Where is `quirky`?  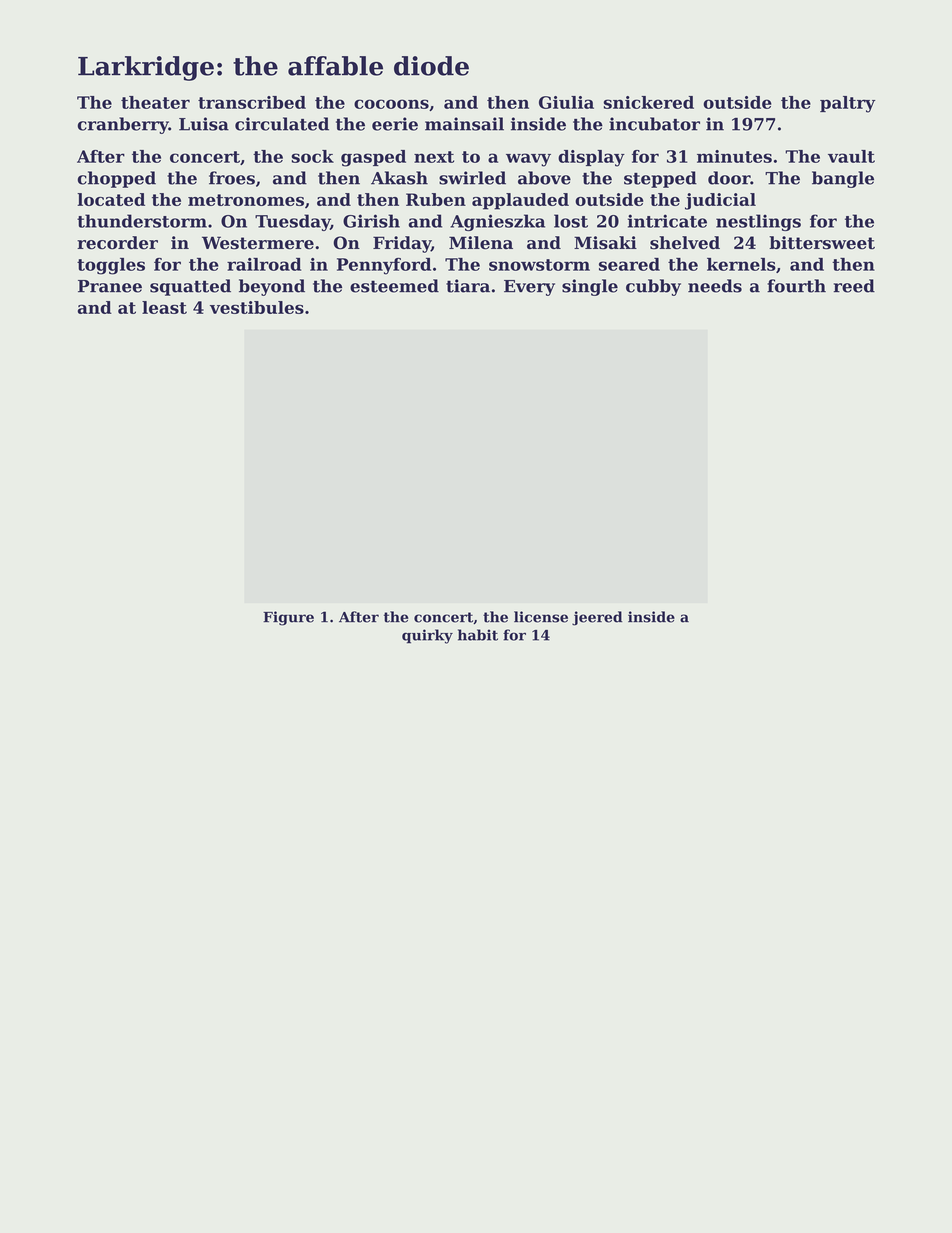
quirky is located at coordinates (427, 636).
